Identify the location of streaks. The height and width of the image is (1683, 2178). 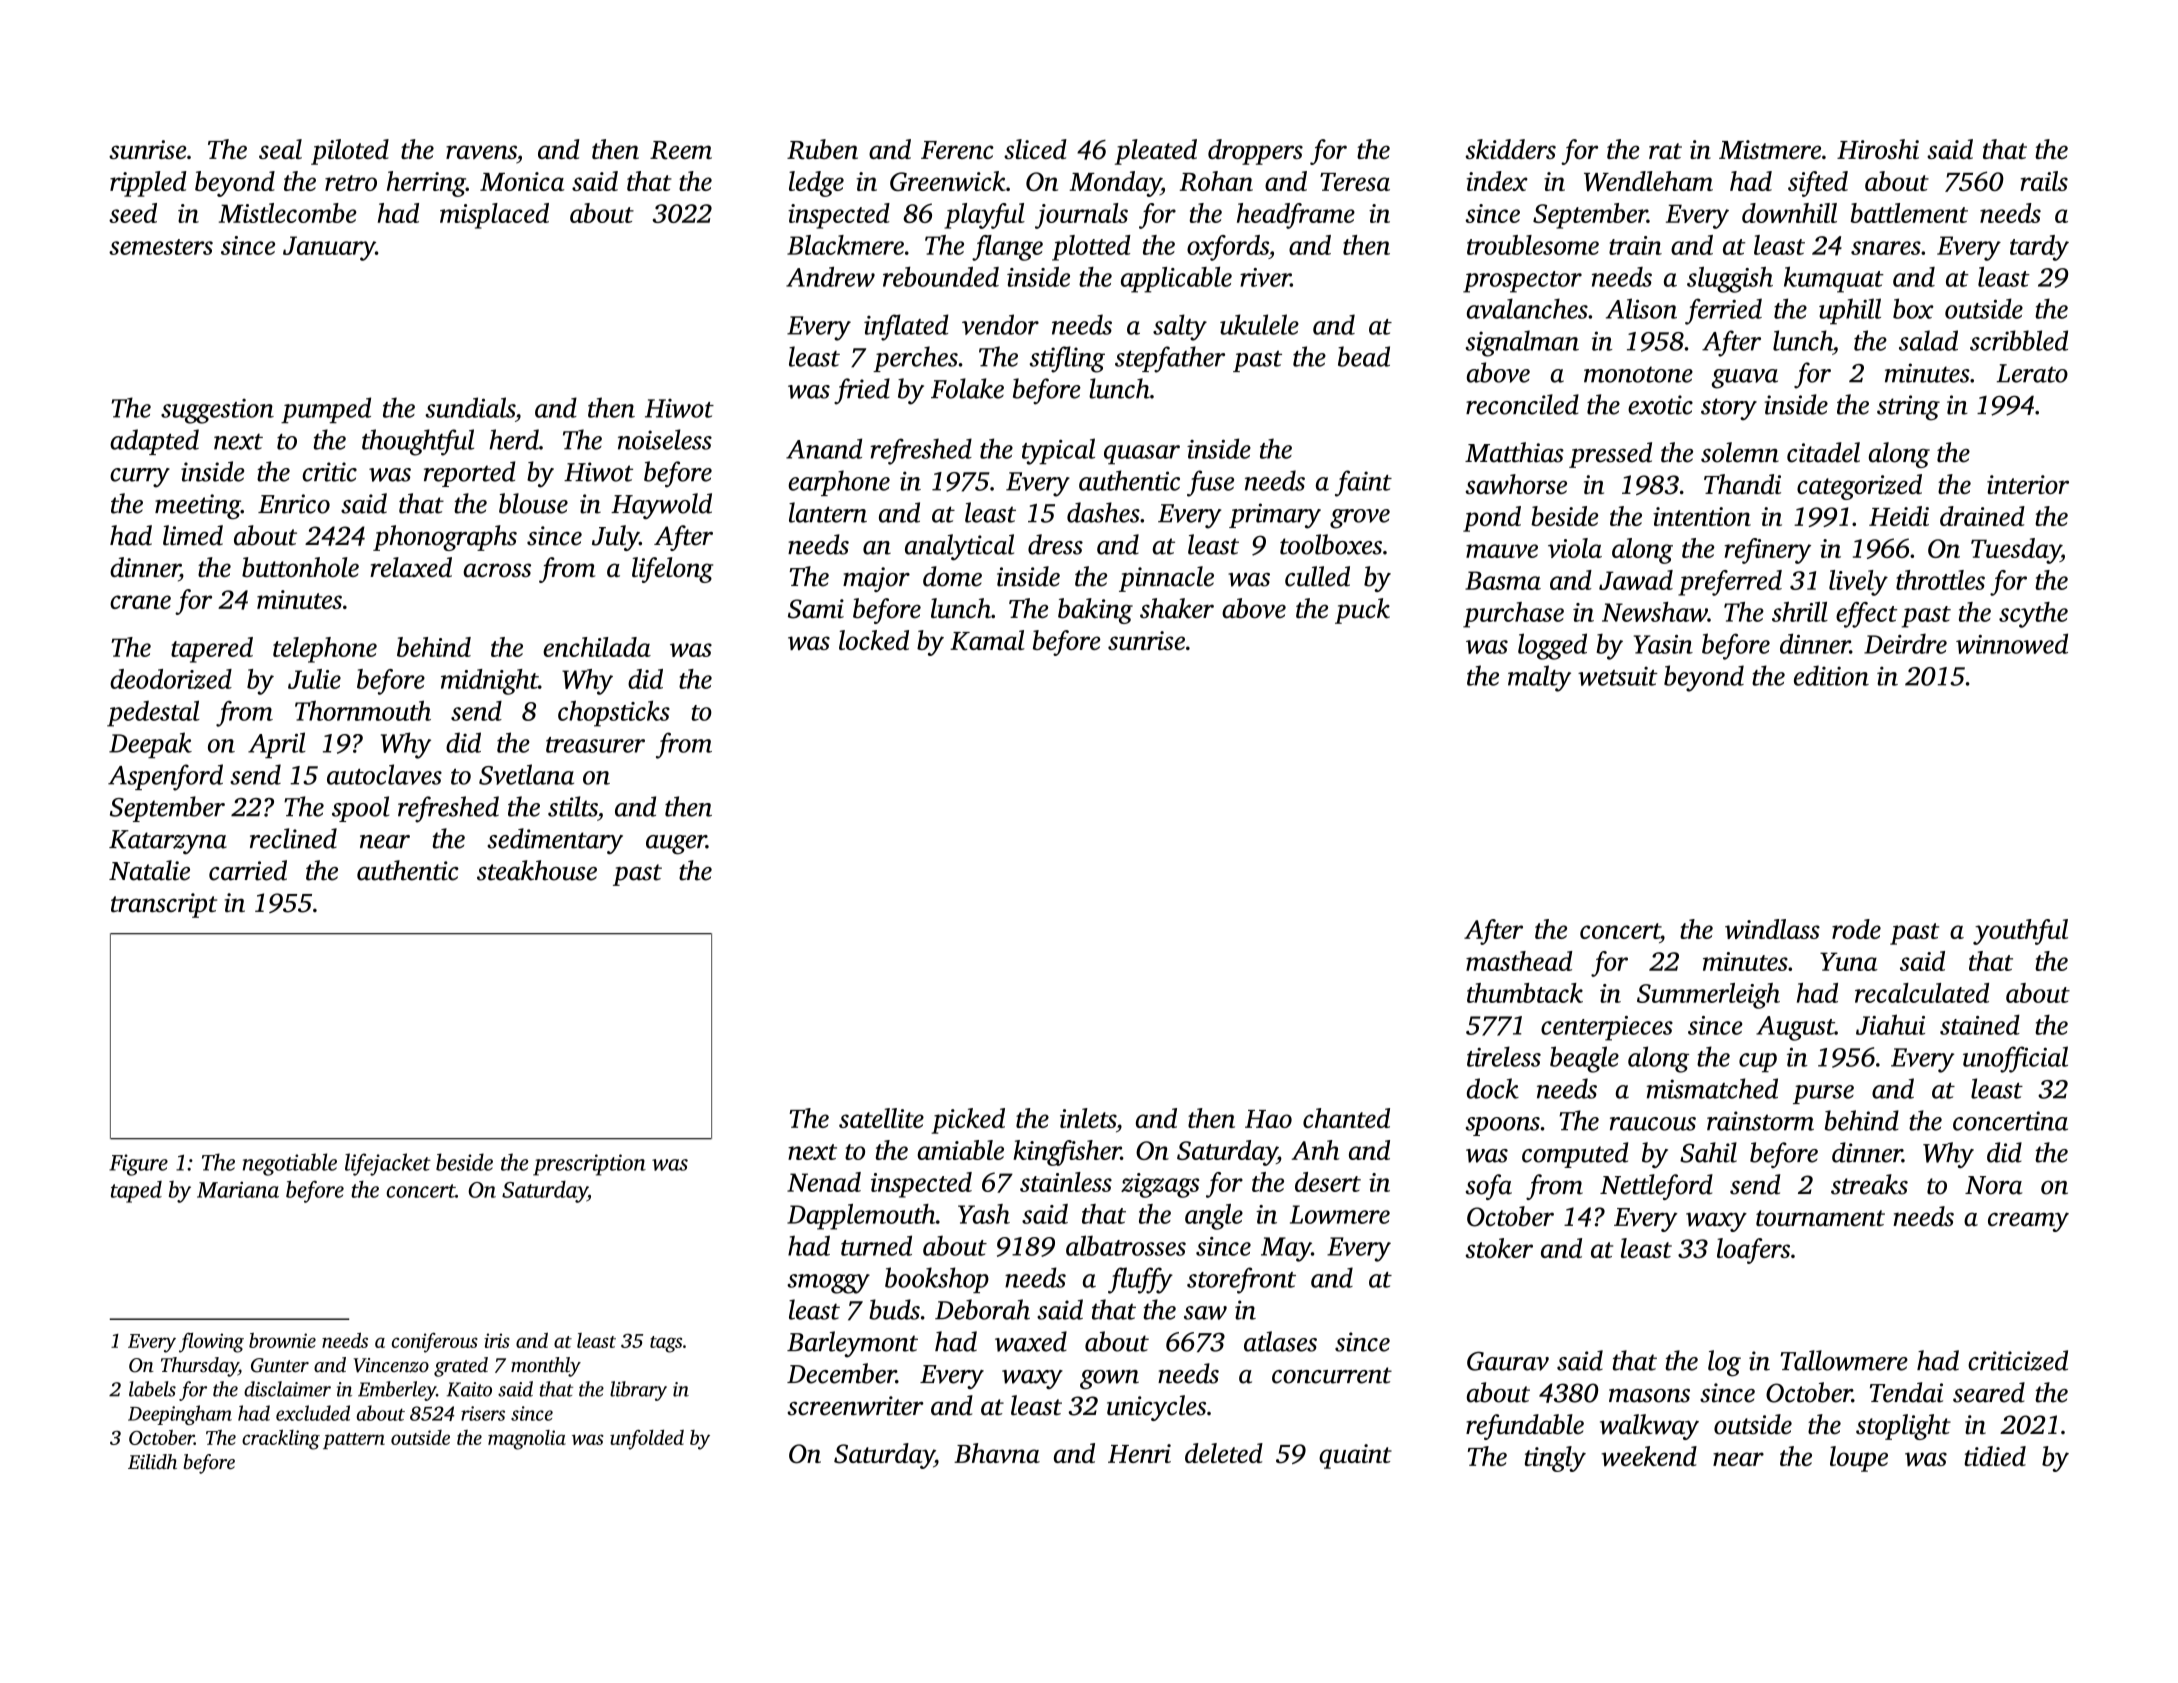
(1869, 1184).
